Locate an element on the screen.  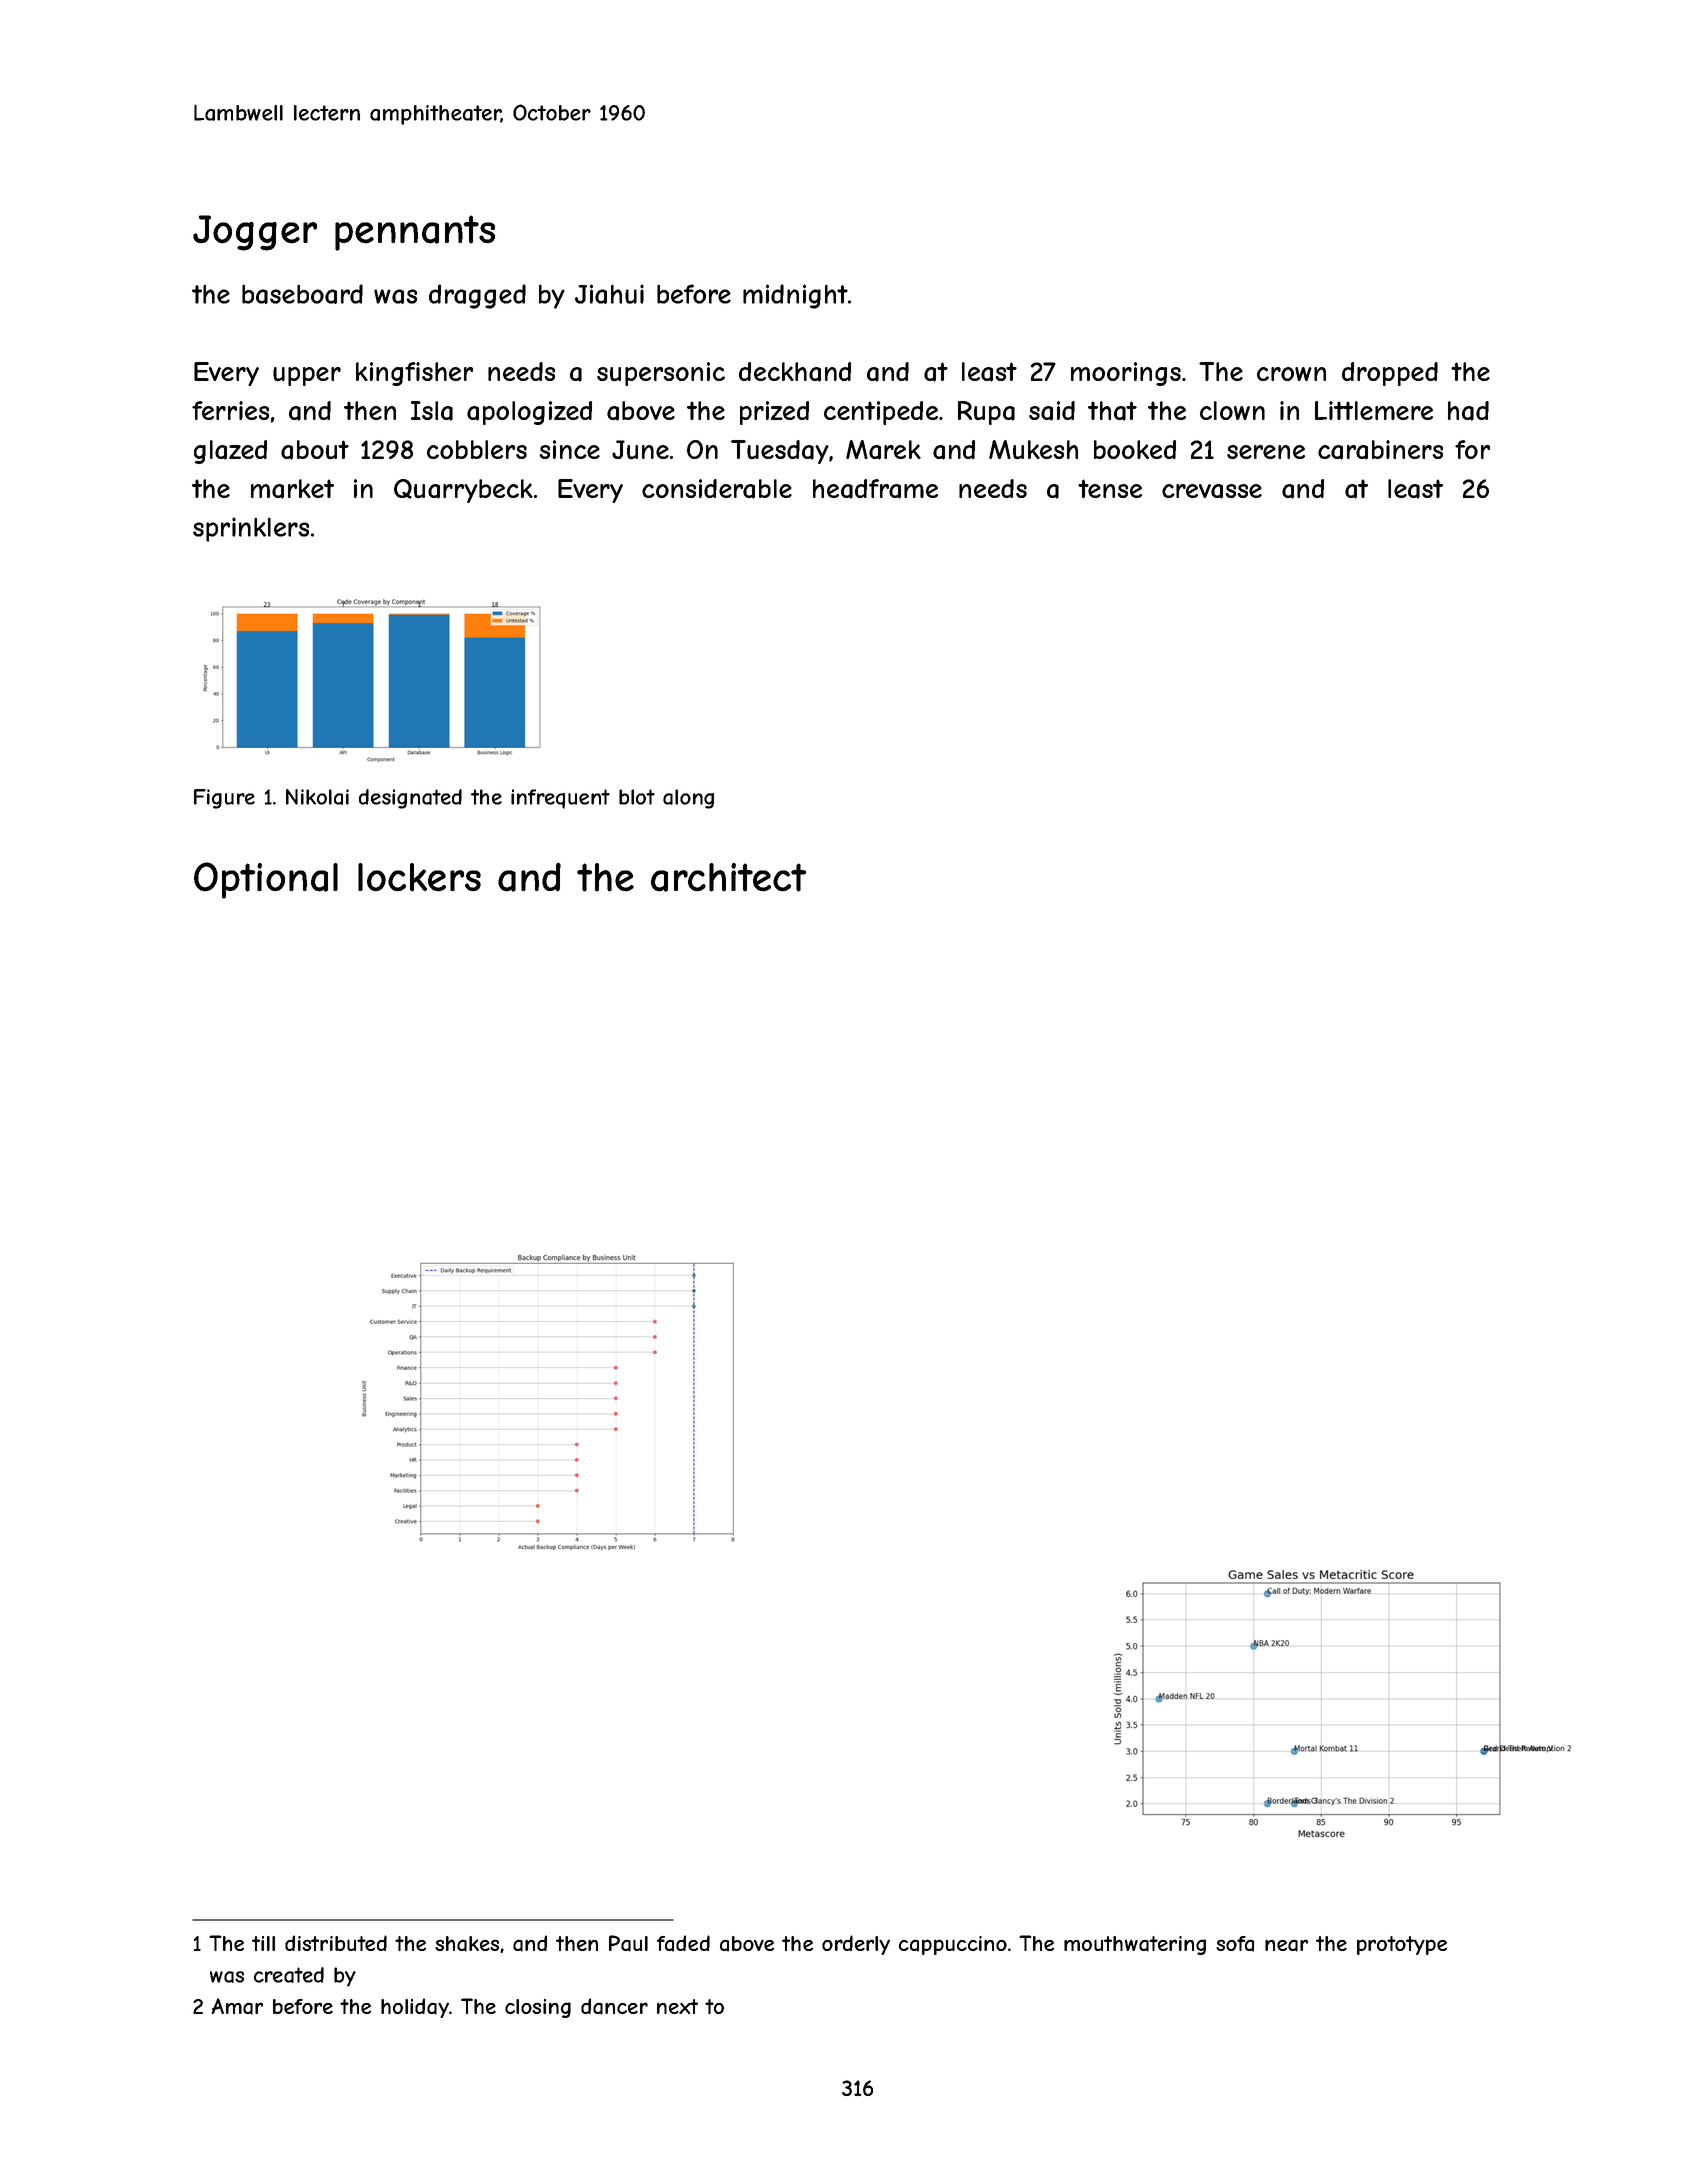
considerable is located at coordinates (717, 489).
